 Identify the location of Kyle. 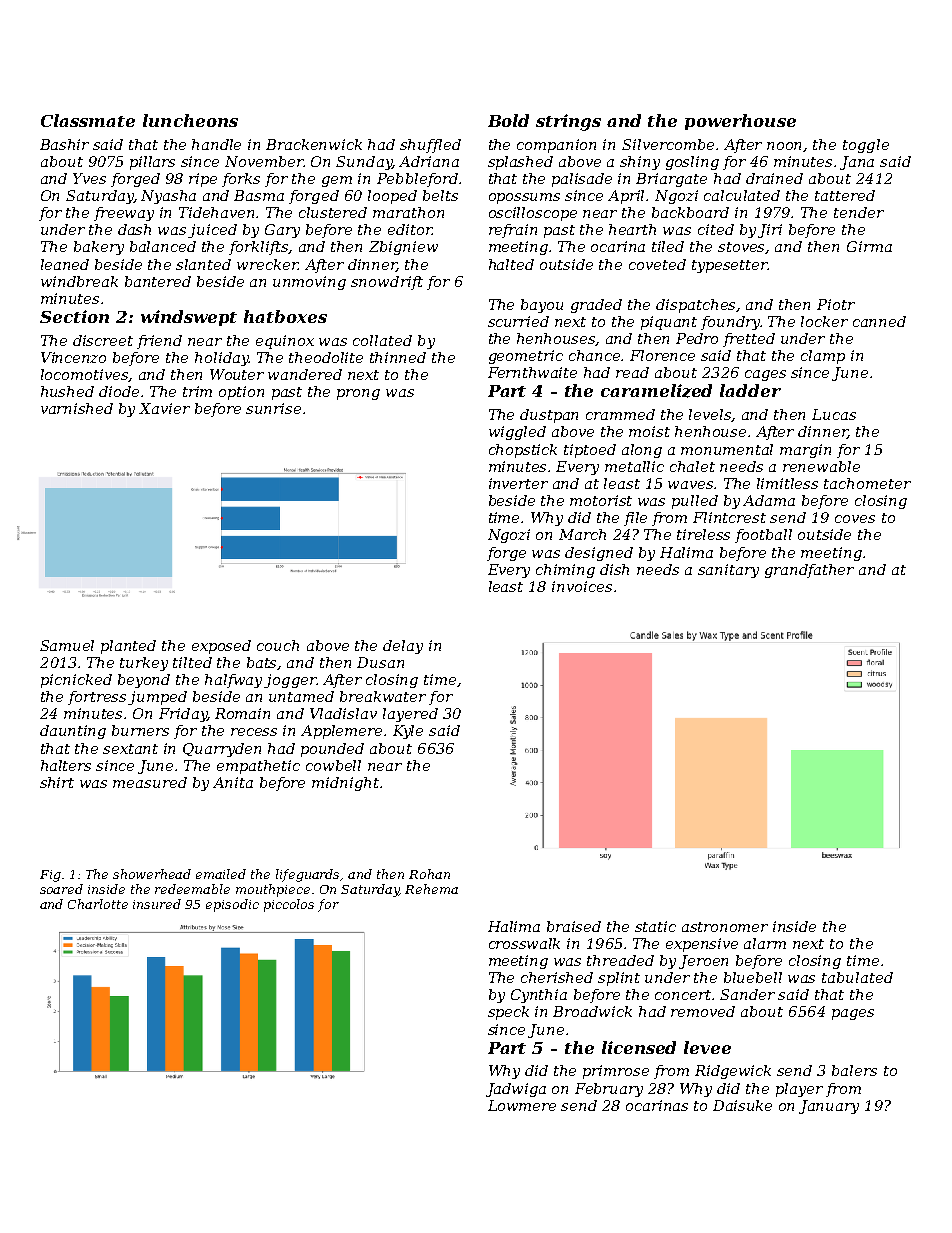
(408, 732).
